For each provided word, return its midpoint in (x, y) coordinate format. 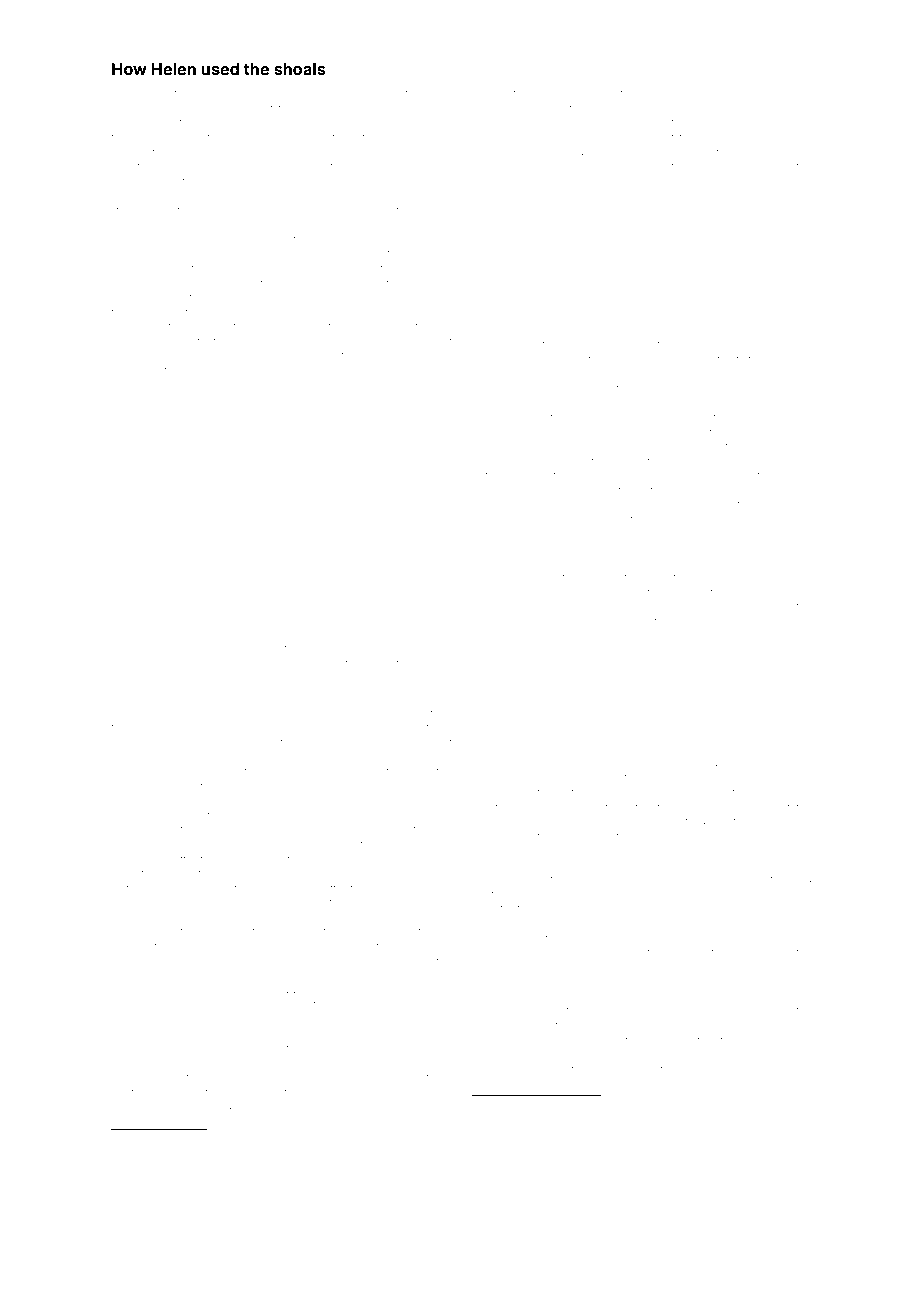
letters (437, 714)
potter (296, 788)
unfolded (522, 93)
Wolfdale (228, 93)
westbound (783, 94)
